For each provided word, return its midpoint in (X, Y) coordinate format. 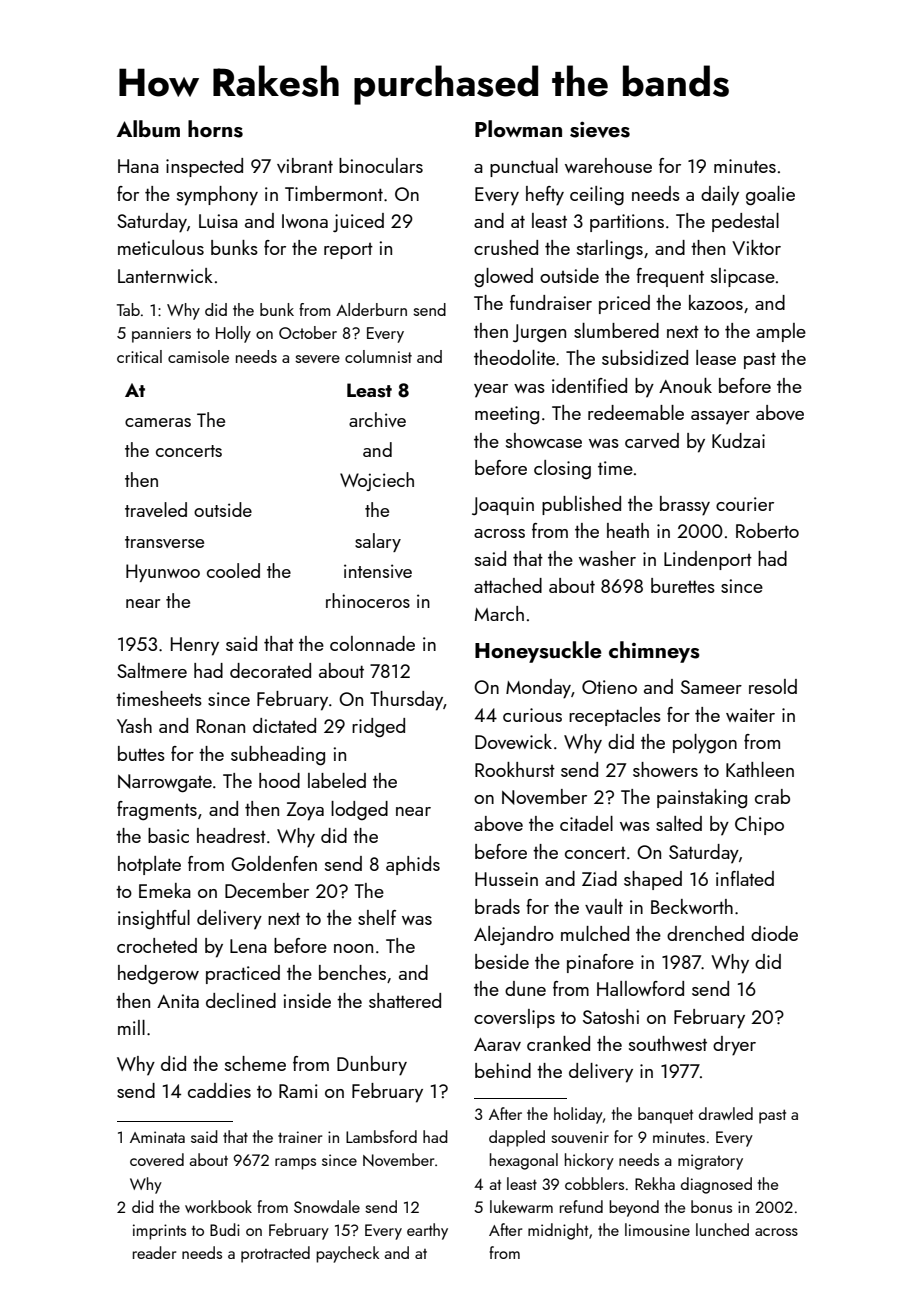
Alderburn (371, 309)
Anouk (685, 385)
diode (774, 933)
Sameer (711, 687)
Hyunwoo (163, 573)
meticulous (161, 247)
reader (154, 1252)
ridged (378, 728)
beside (502, 961)
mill (131, 1027)
